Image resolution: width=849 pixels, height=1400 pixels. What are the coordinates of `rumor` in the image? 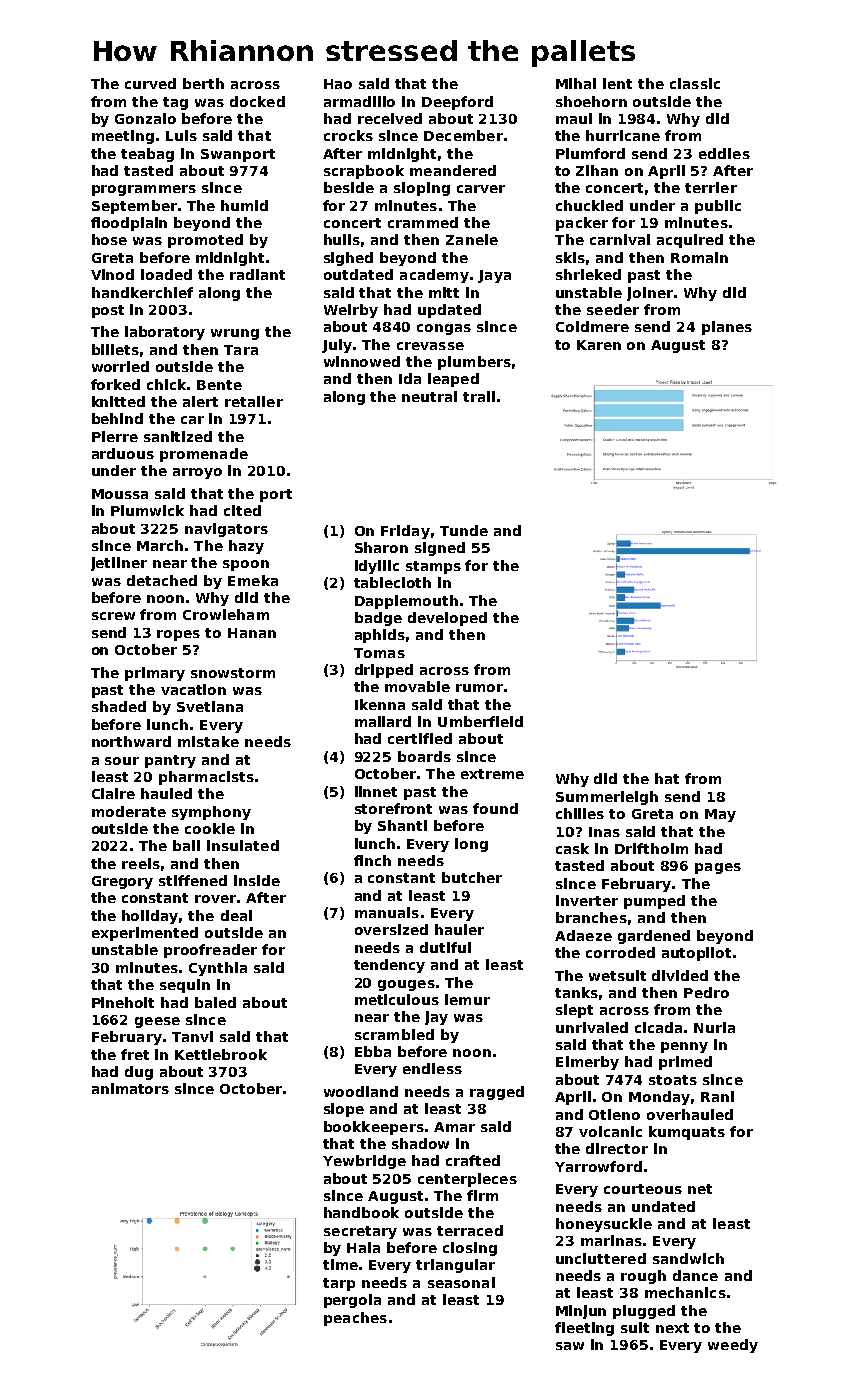 It's located at (479, 688).
